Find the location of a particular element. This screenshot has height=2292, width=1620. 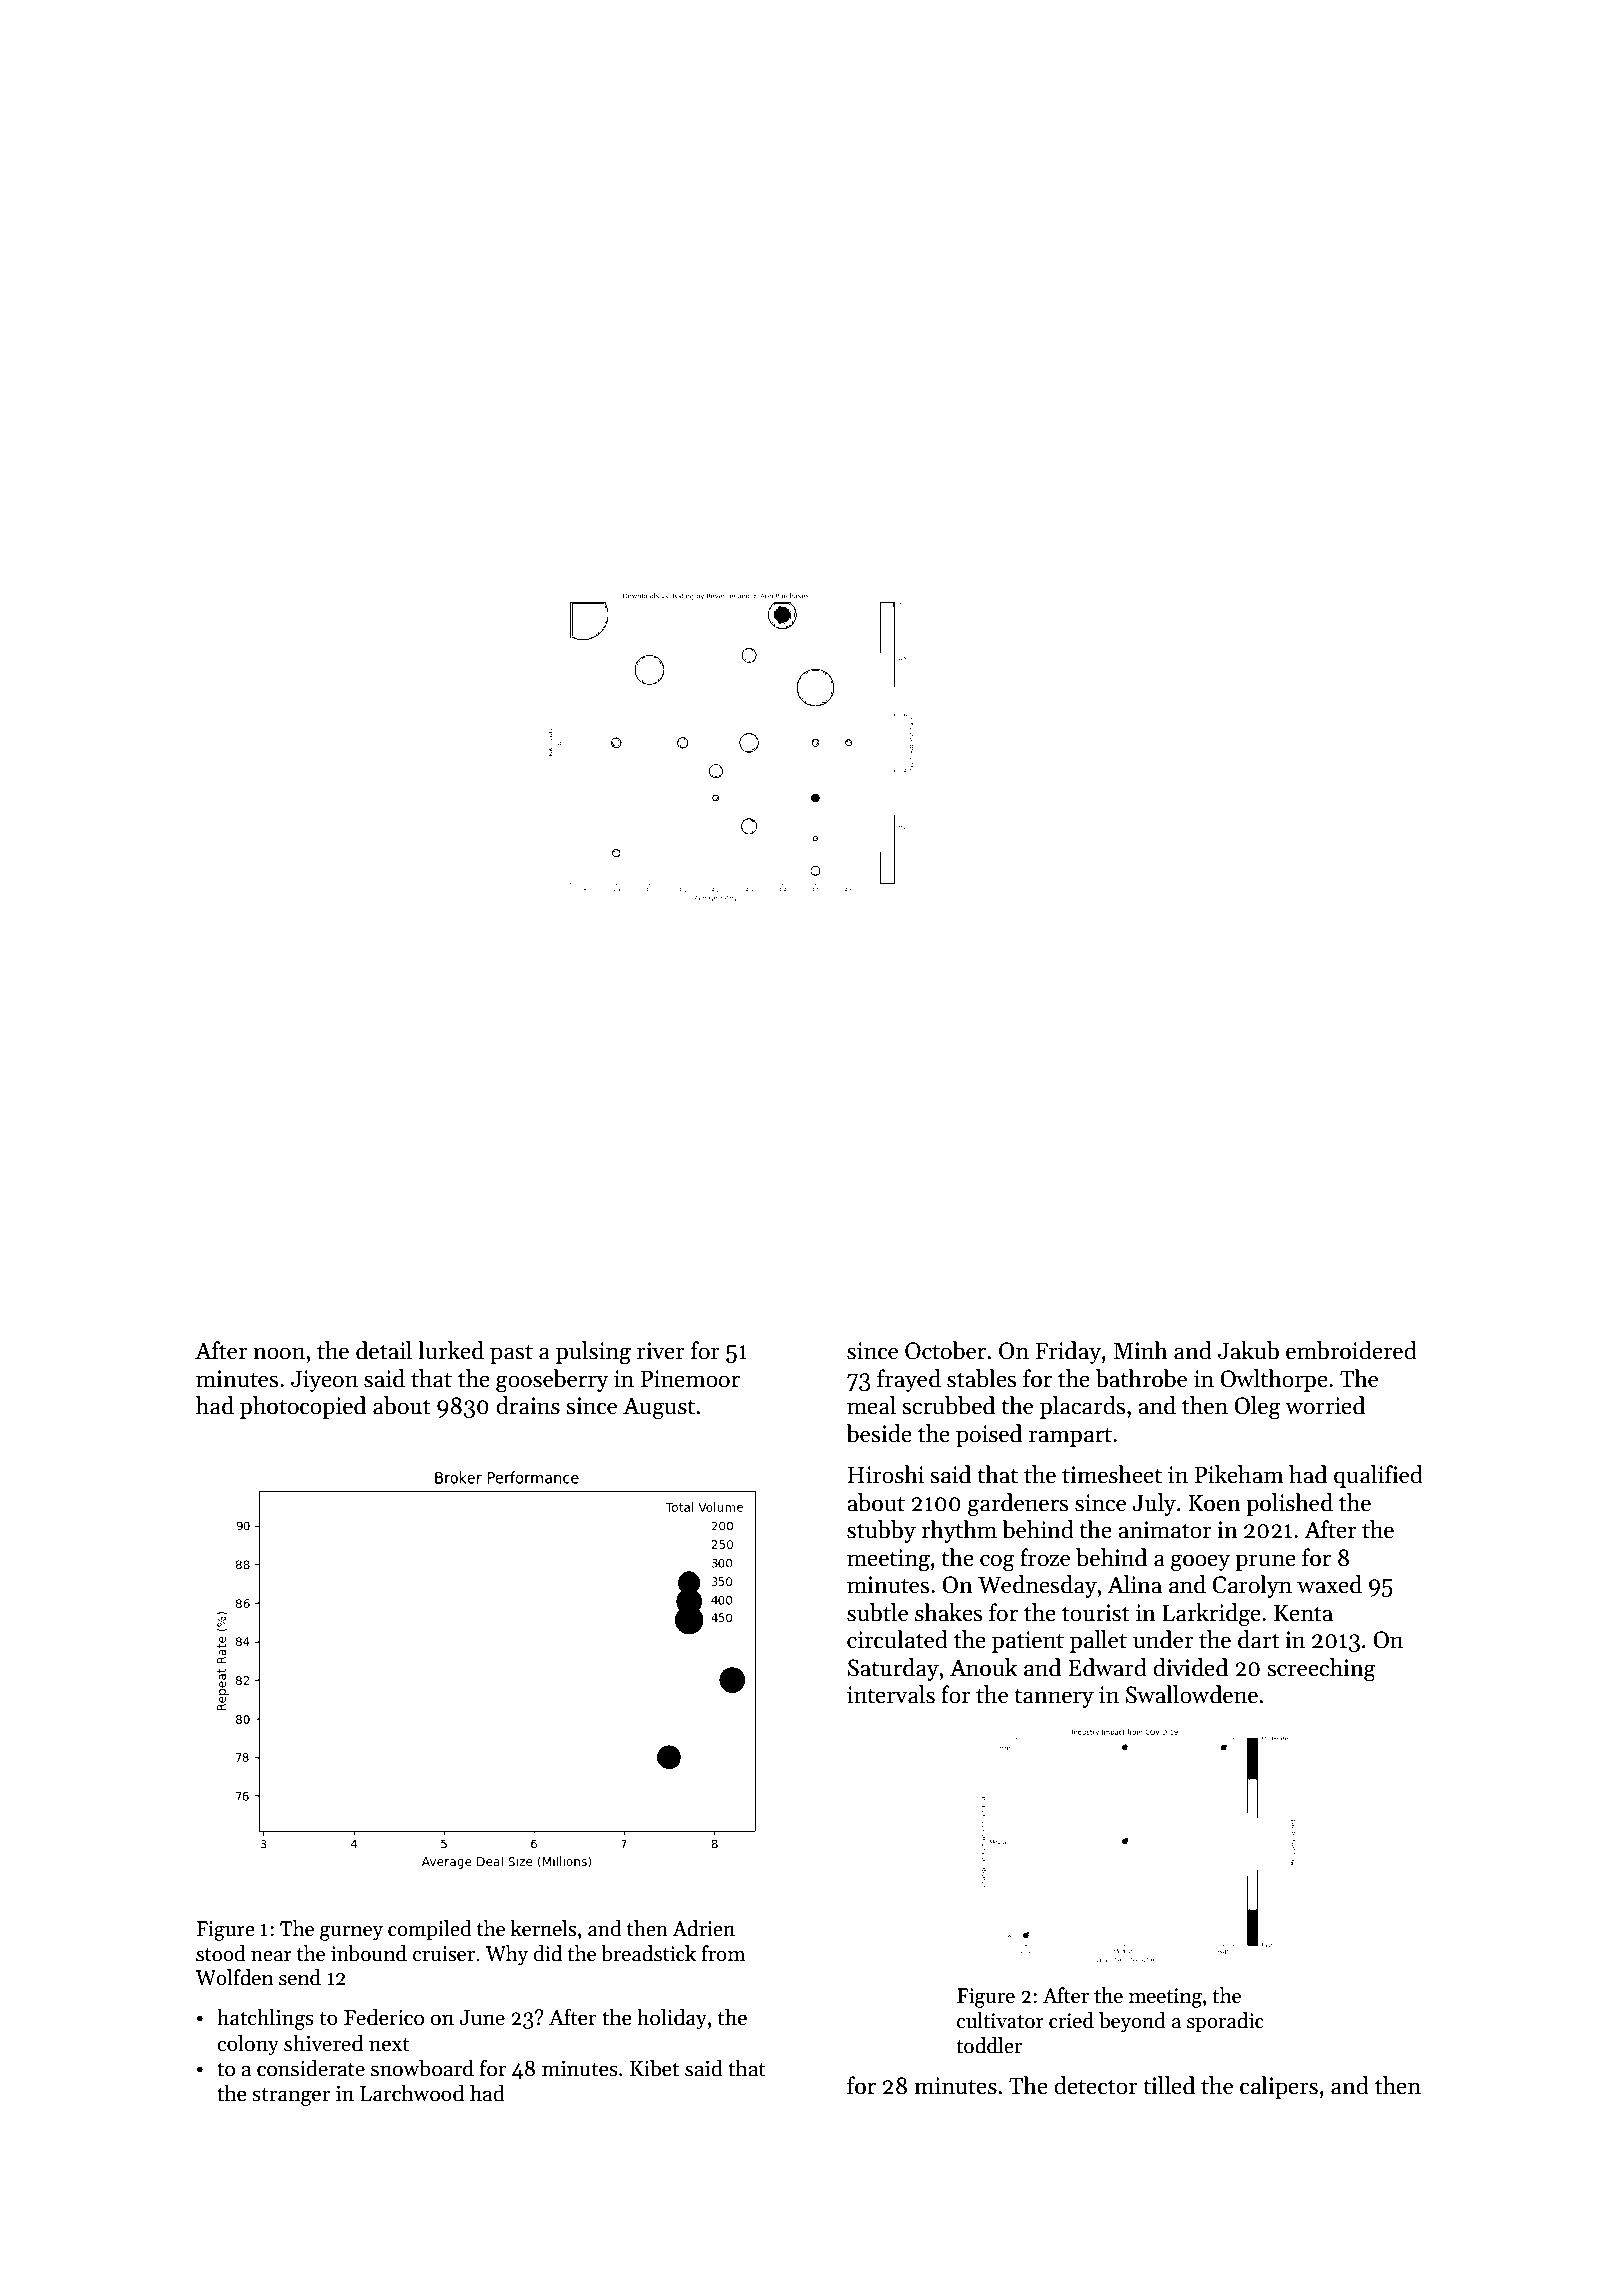

Adrien is located at coordinates (703, 1928).
